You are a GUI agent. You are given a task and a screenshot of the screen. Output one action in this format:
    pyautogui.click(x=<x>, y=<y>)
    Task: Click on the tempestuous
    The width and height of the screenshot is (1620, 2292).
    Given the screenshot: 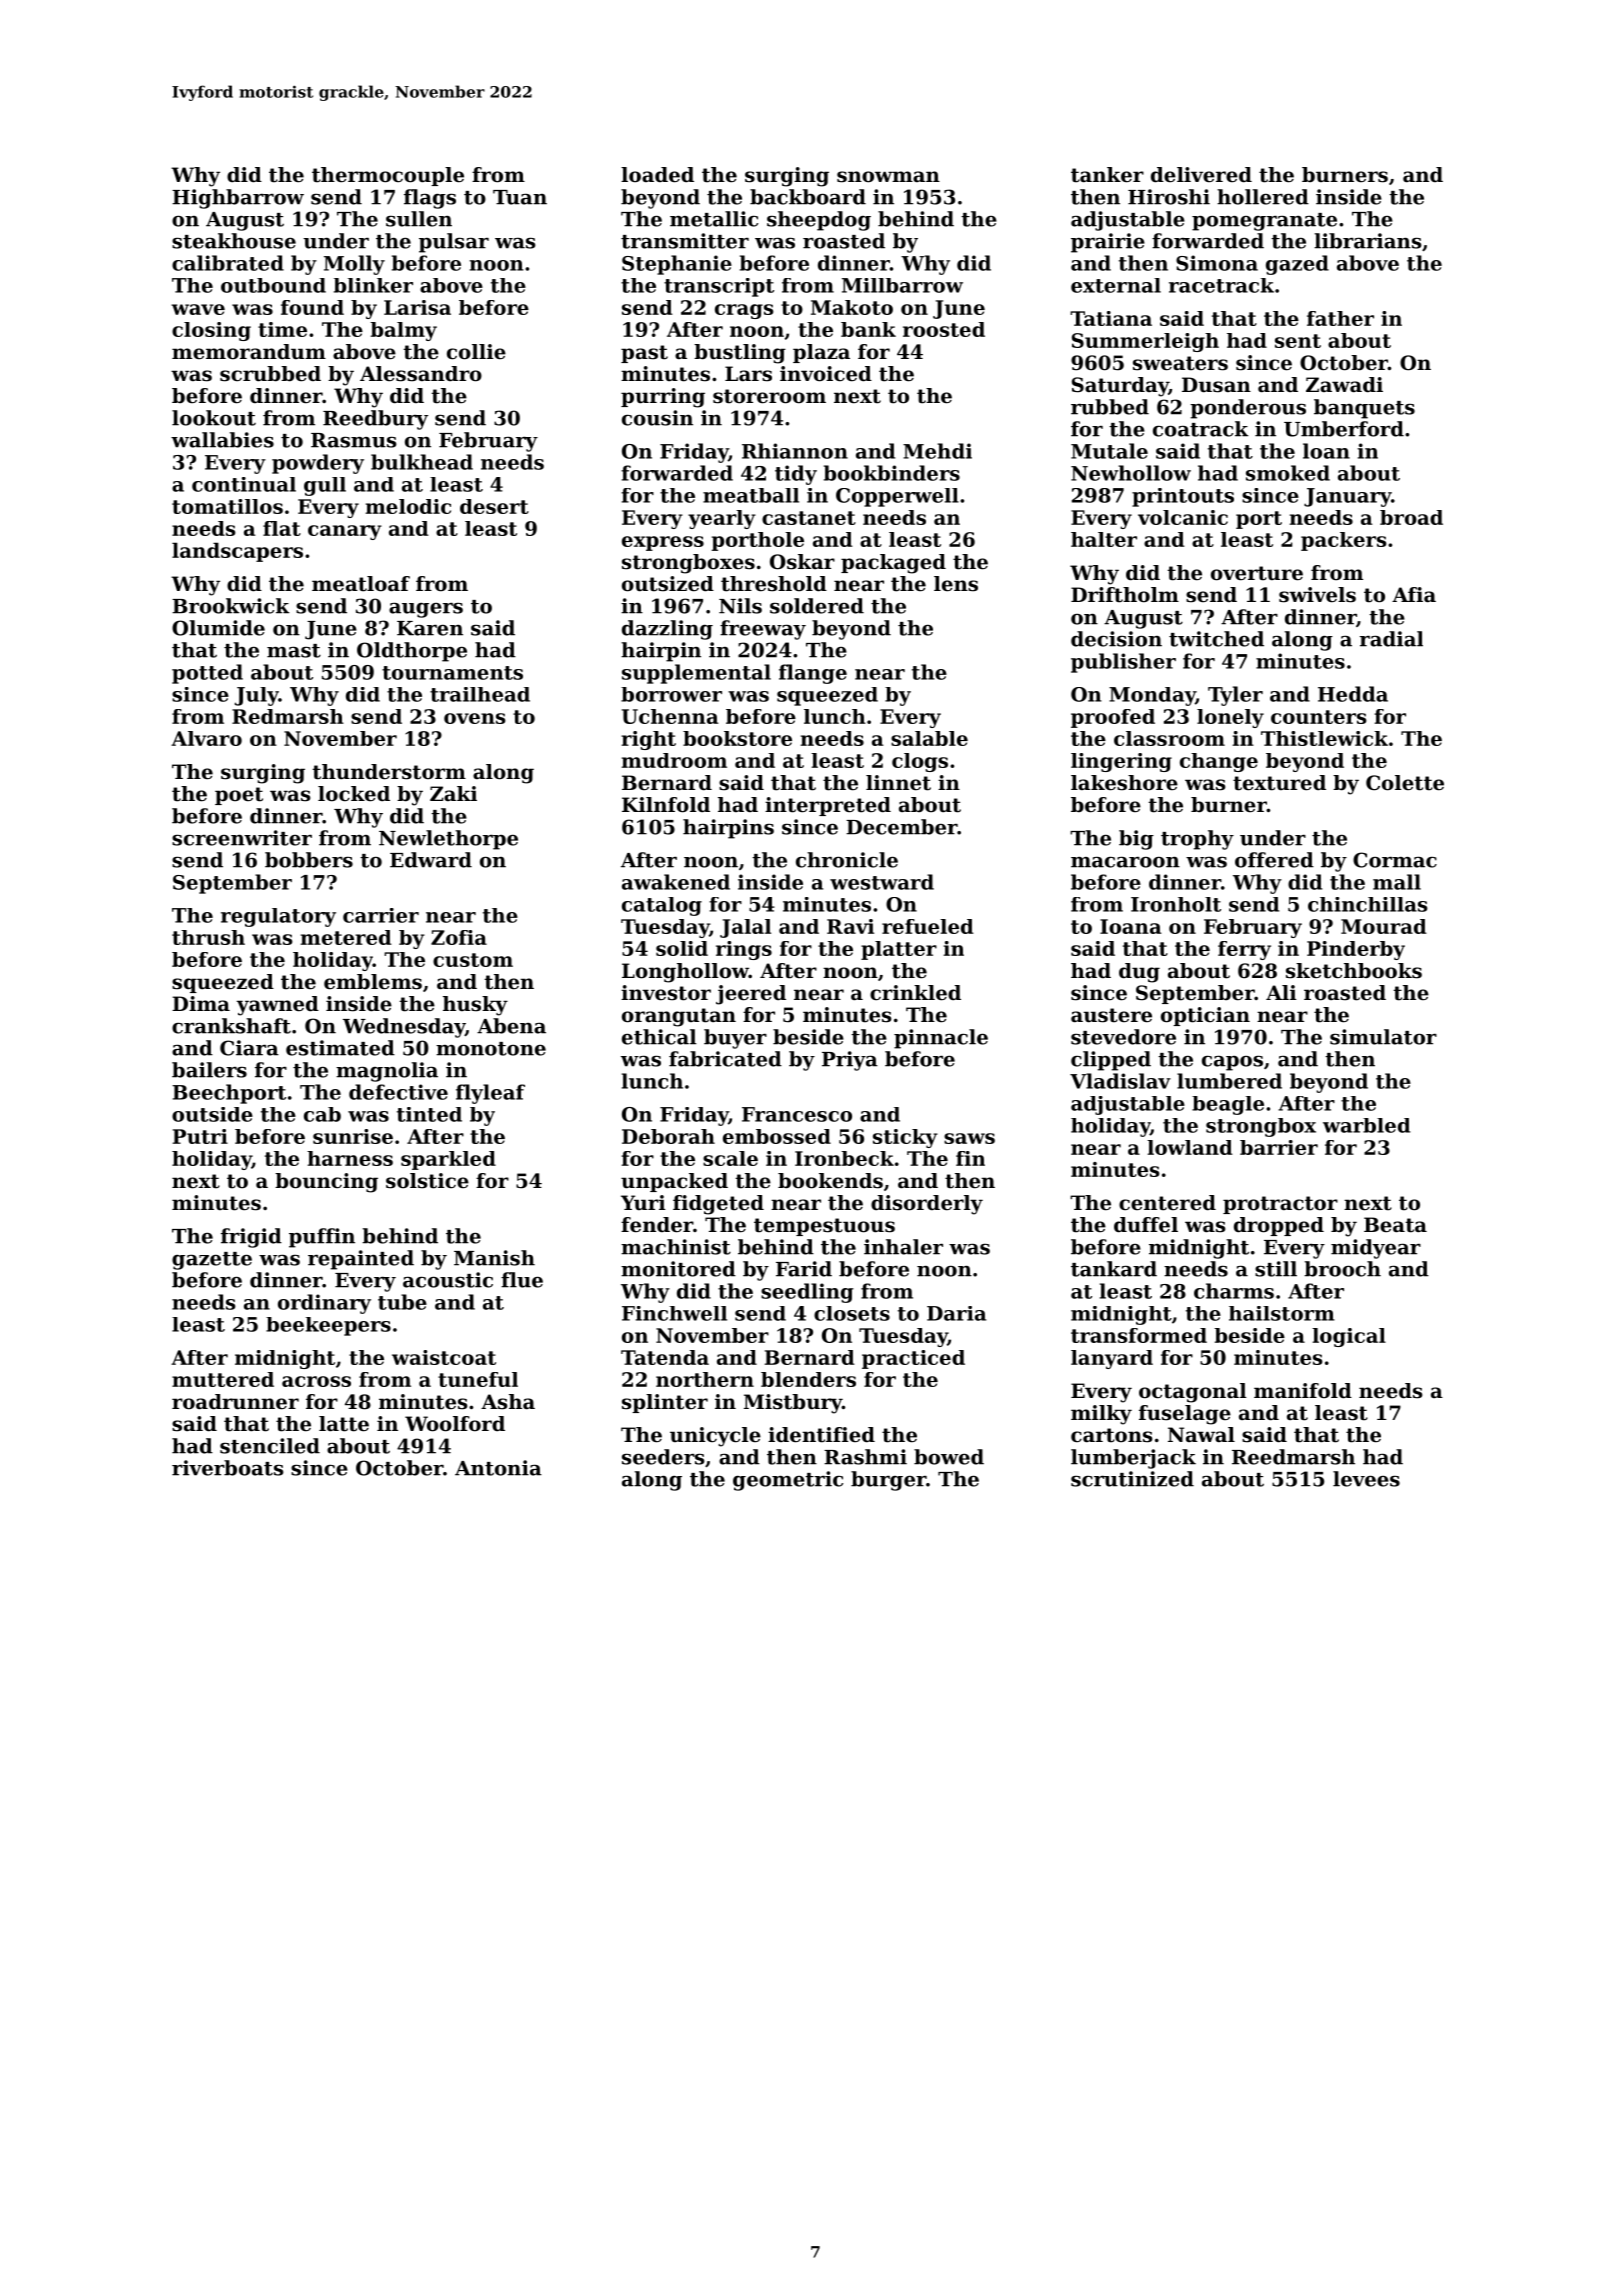 What is the action you would take?
    pyautogui.click(x=824, y=1227)
